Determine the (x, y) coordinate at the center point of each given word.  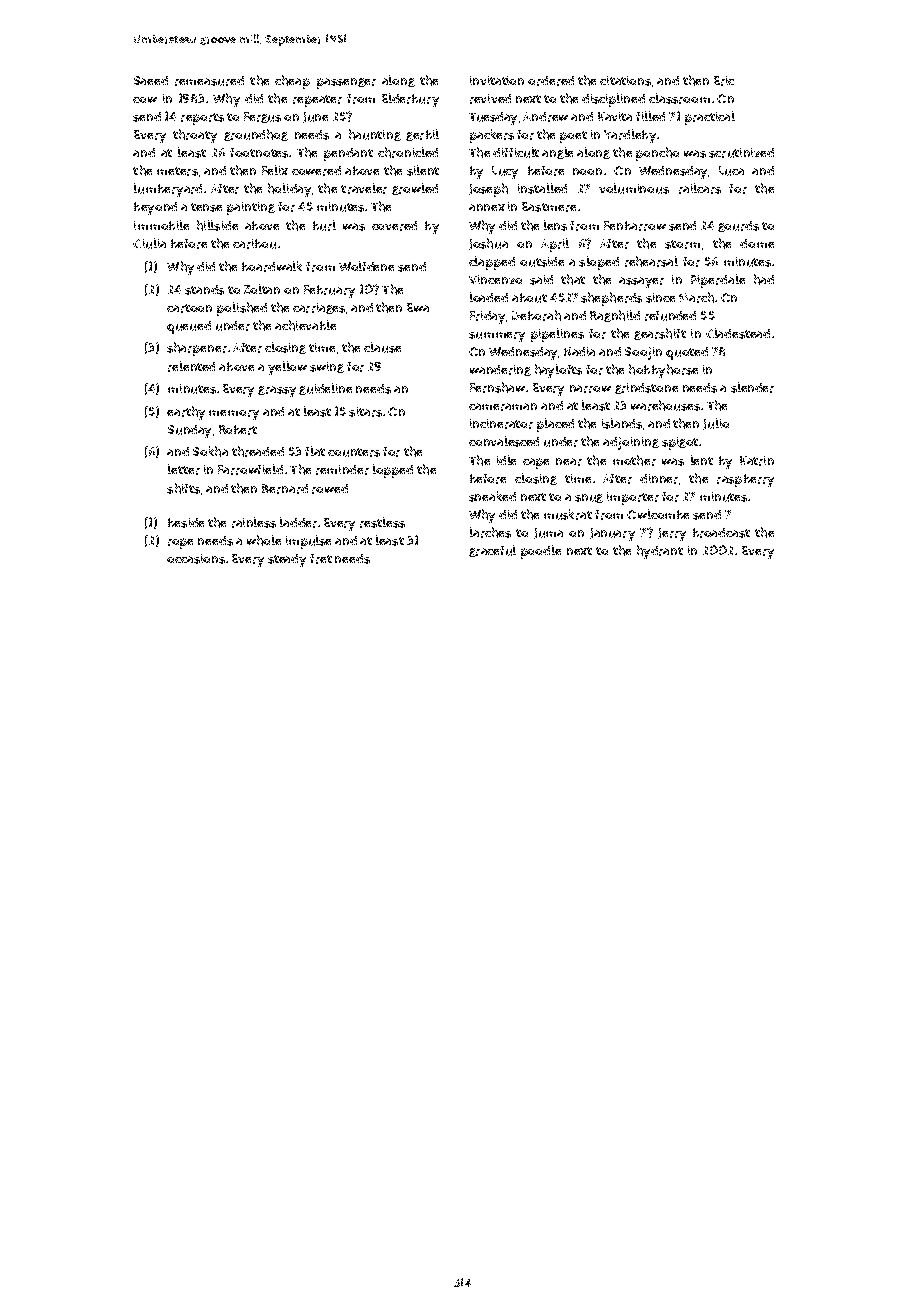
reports (202, 119)
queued (189, 327)
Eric (724, 81)
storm (682, 244)
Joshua (488, 244)
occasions (196, 559)
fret (321, 559)
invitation (497, 80)
